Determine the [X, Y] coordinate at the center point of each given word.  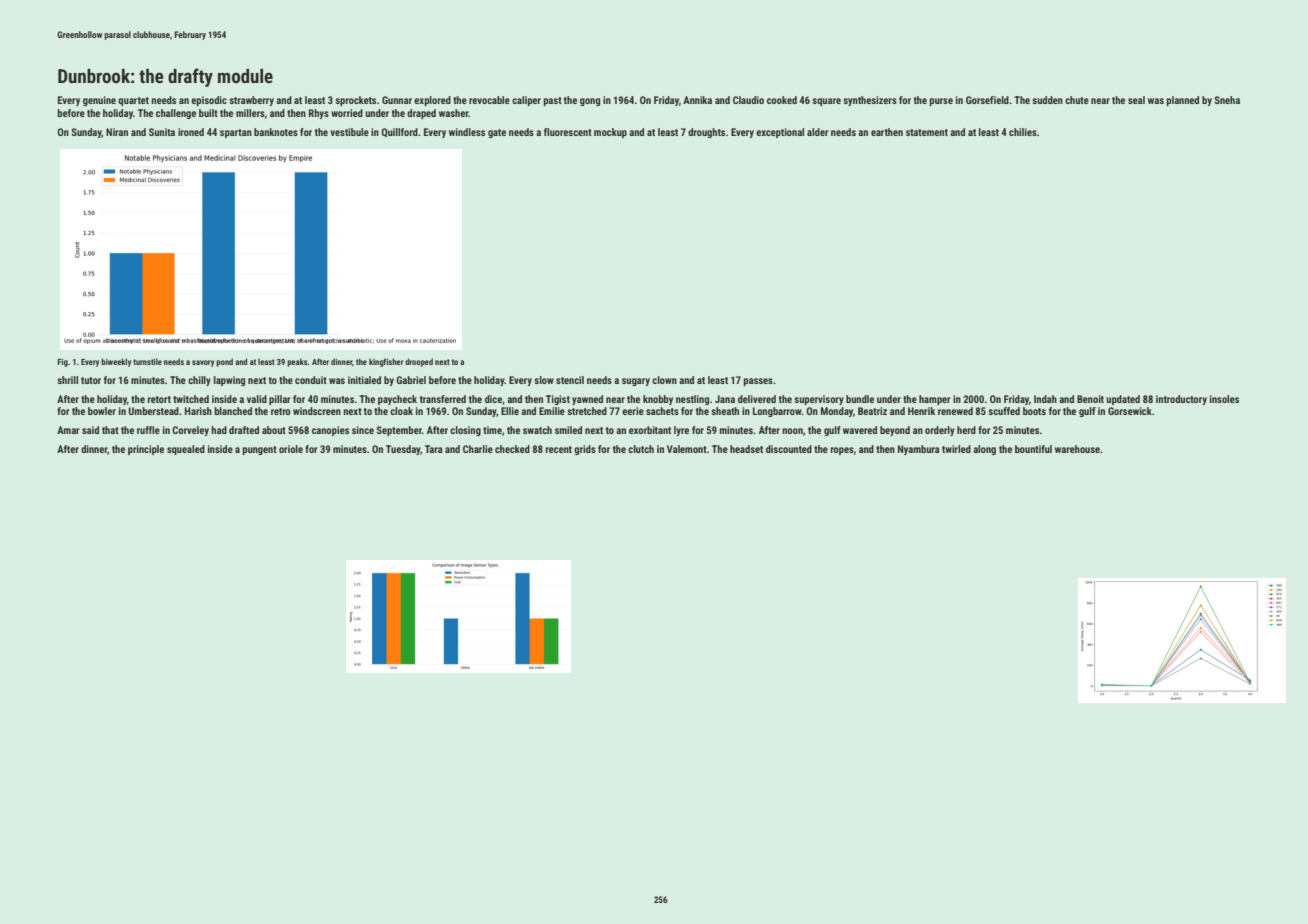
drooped [419, 362]
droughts [706, 133]
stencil [570, 380]
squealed [186, 450]
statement [927, 132]
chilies [1023, 132]
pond [224, 362]
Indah [1045, 399]
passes [758, 382]
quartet [133, 101]
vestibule [349, 132]
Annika [697, 100]
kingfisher [386, 362]
